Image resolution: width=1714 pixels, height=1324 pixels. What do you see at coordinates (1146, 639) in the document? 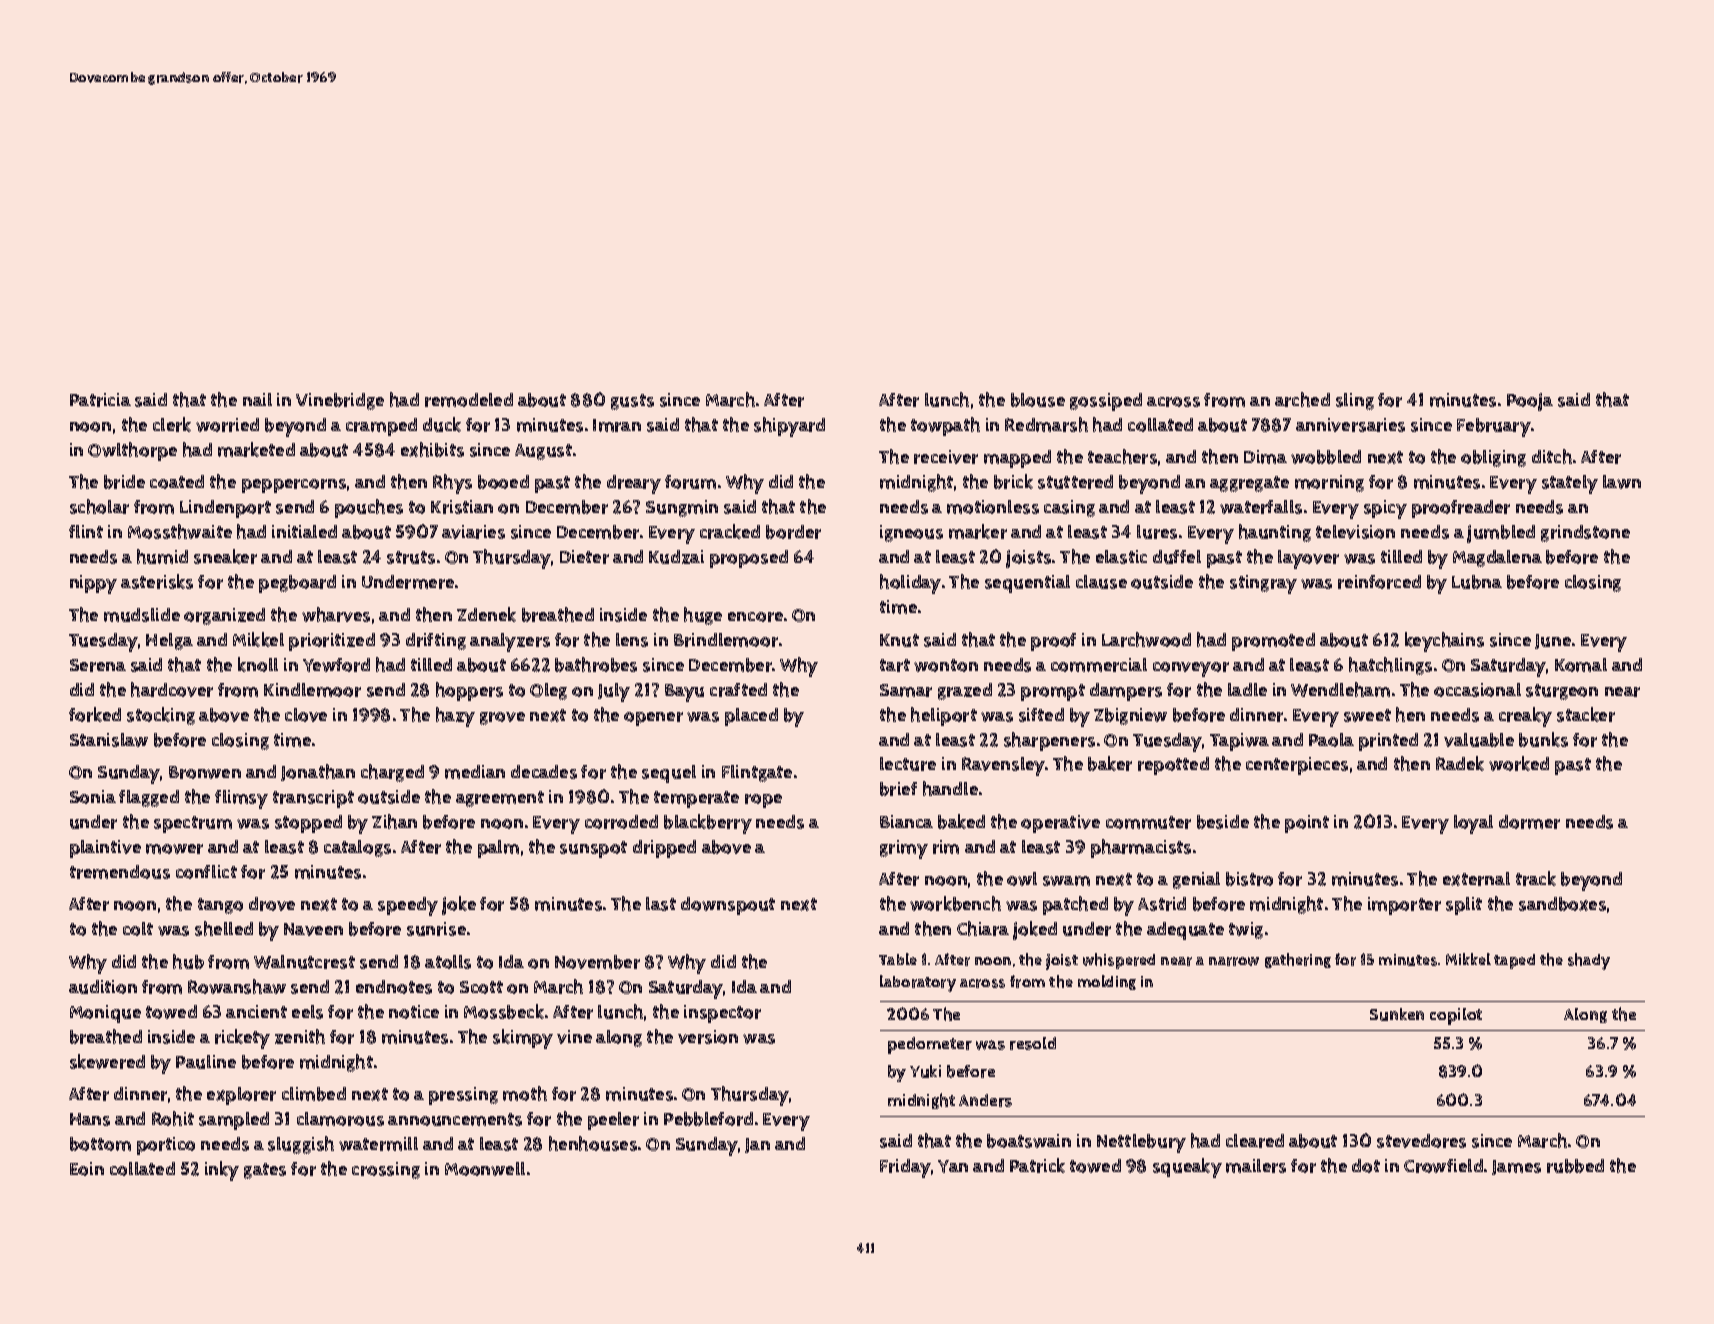
I see `Larchwood` at bounding box center [1146, 639].
